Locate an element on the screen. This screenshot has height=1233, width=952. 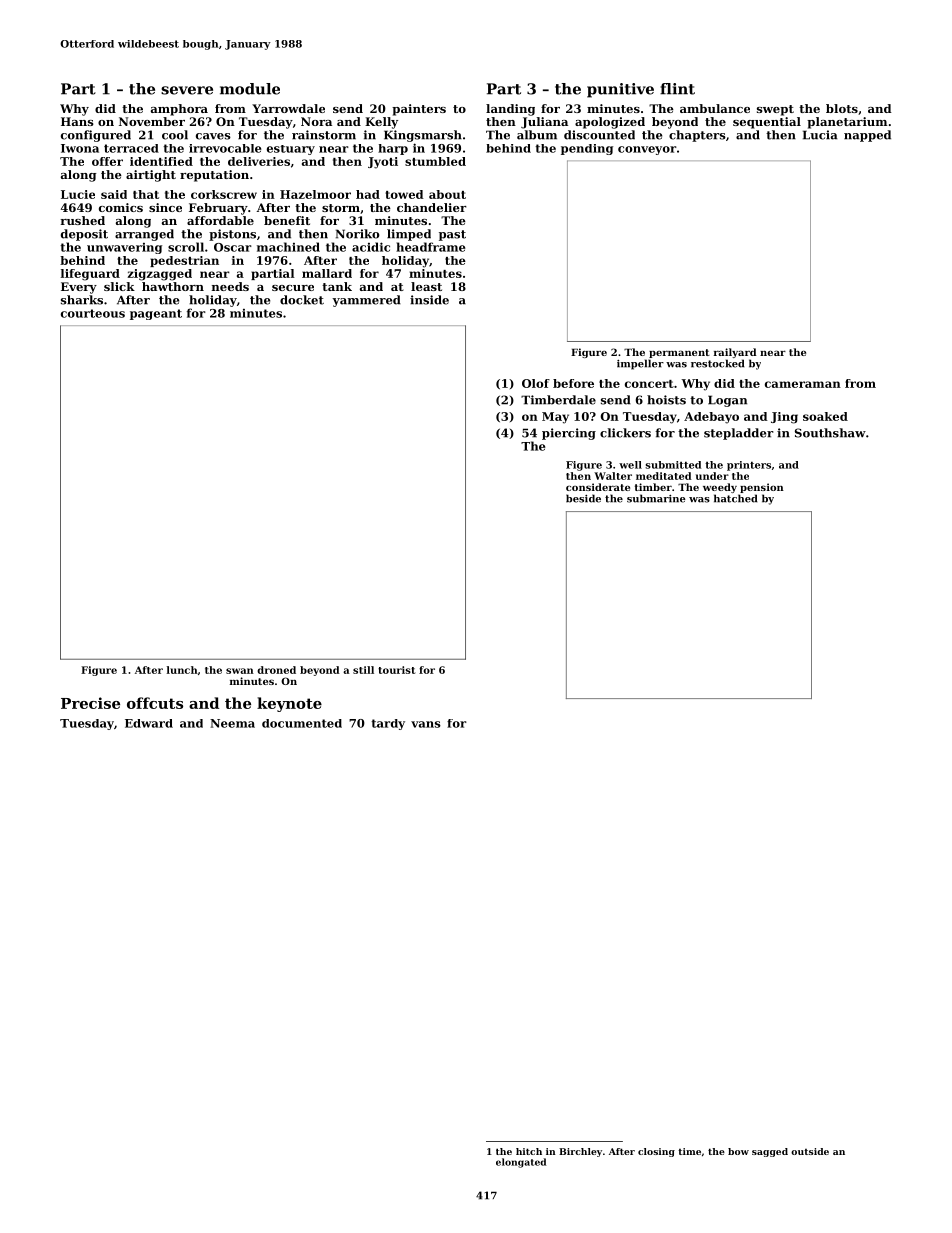
chandelier is located at coordinates (432, 207).
